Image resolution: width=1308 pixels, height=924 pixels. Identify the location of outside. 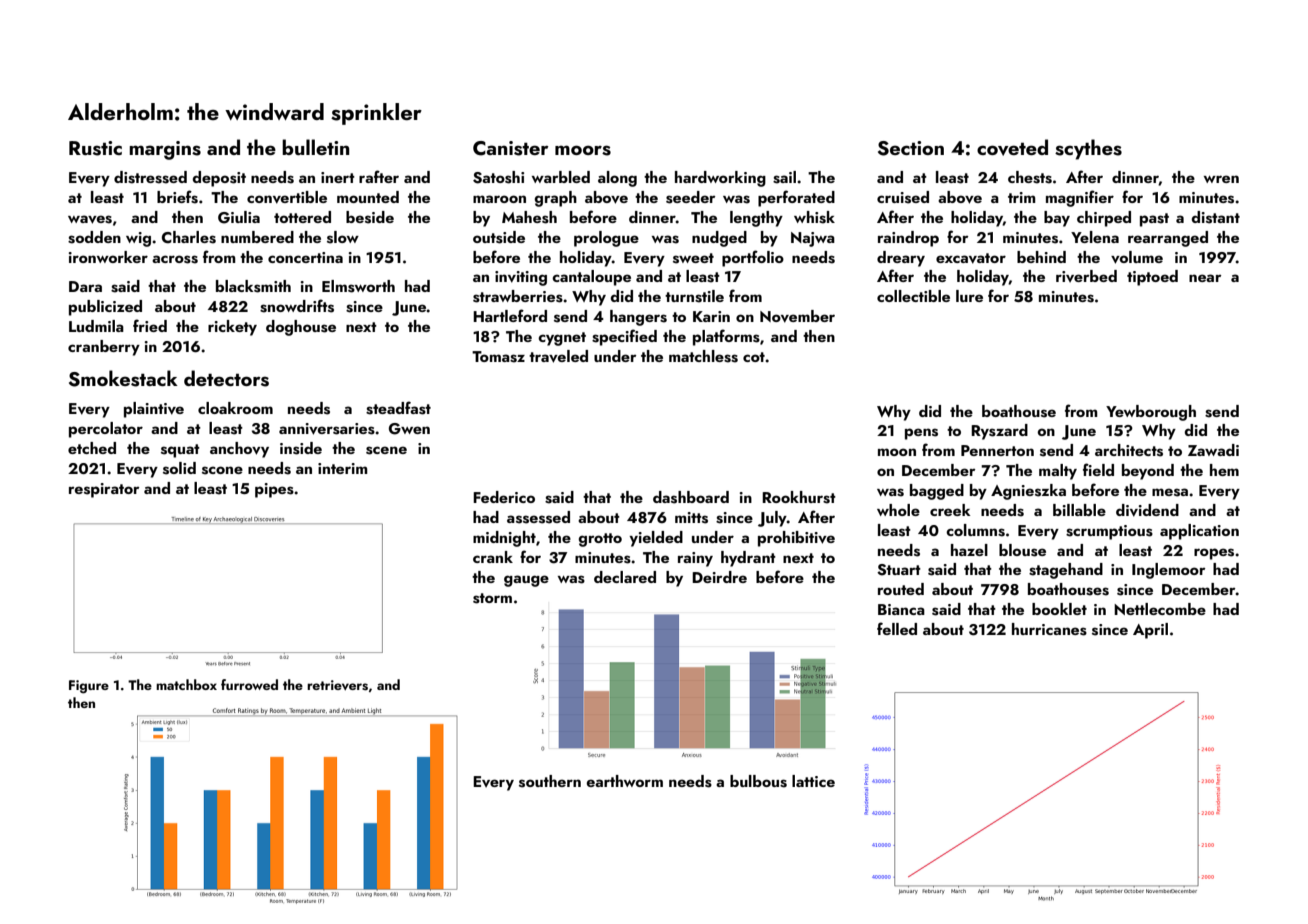
(499, 237).
